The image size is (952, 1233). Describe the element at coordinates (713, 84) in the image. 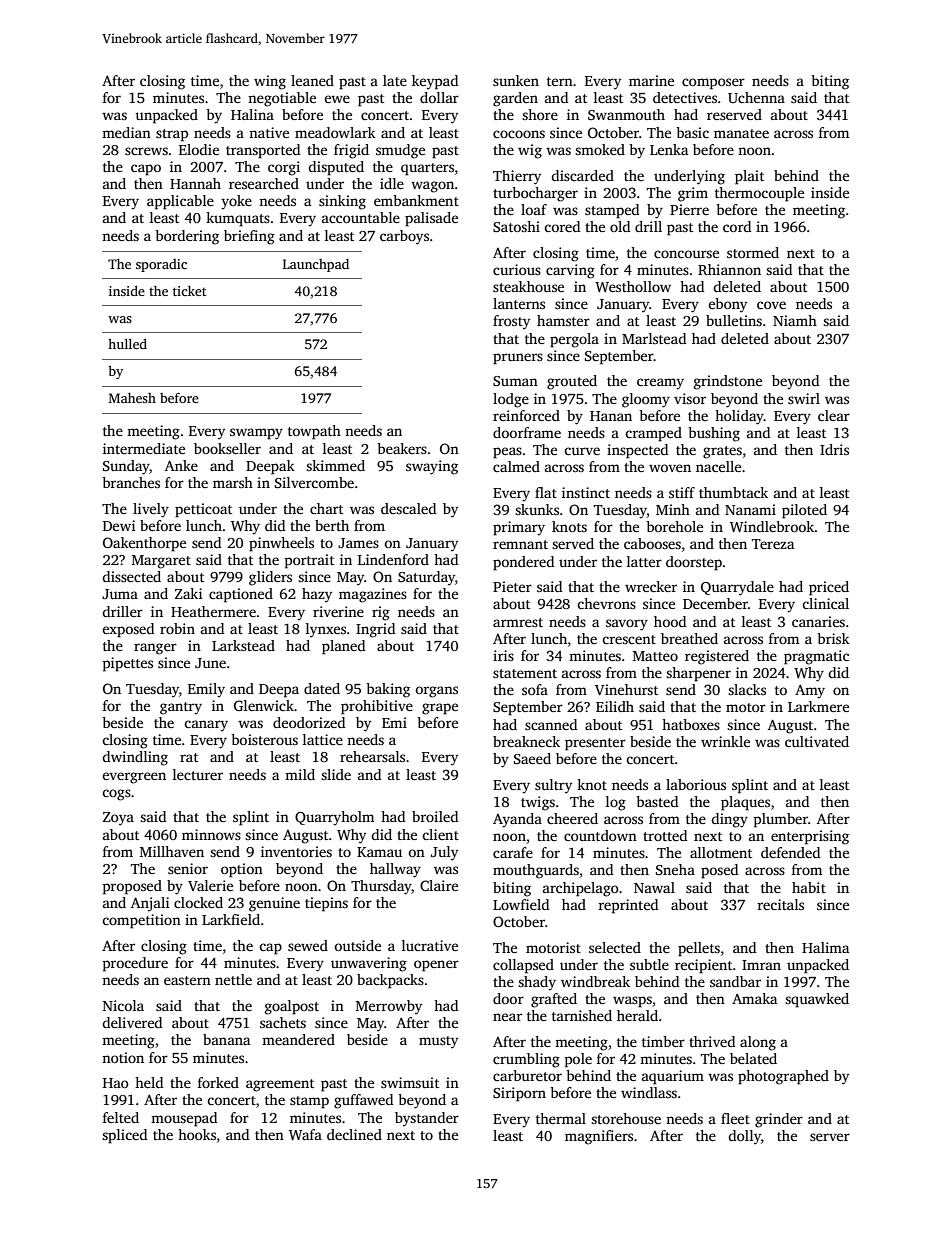

I see `composer` at that location.
